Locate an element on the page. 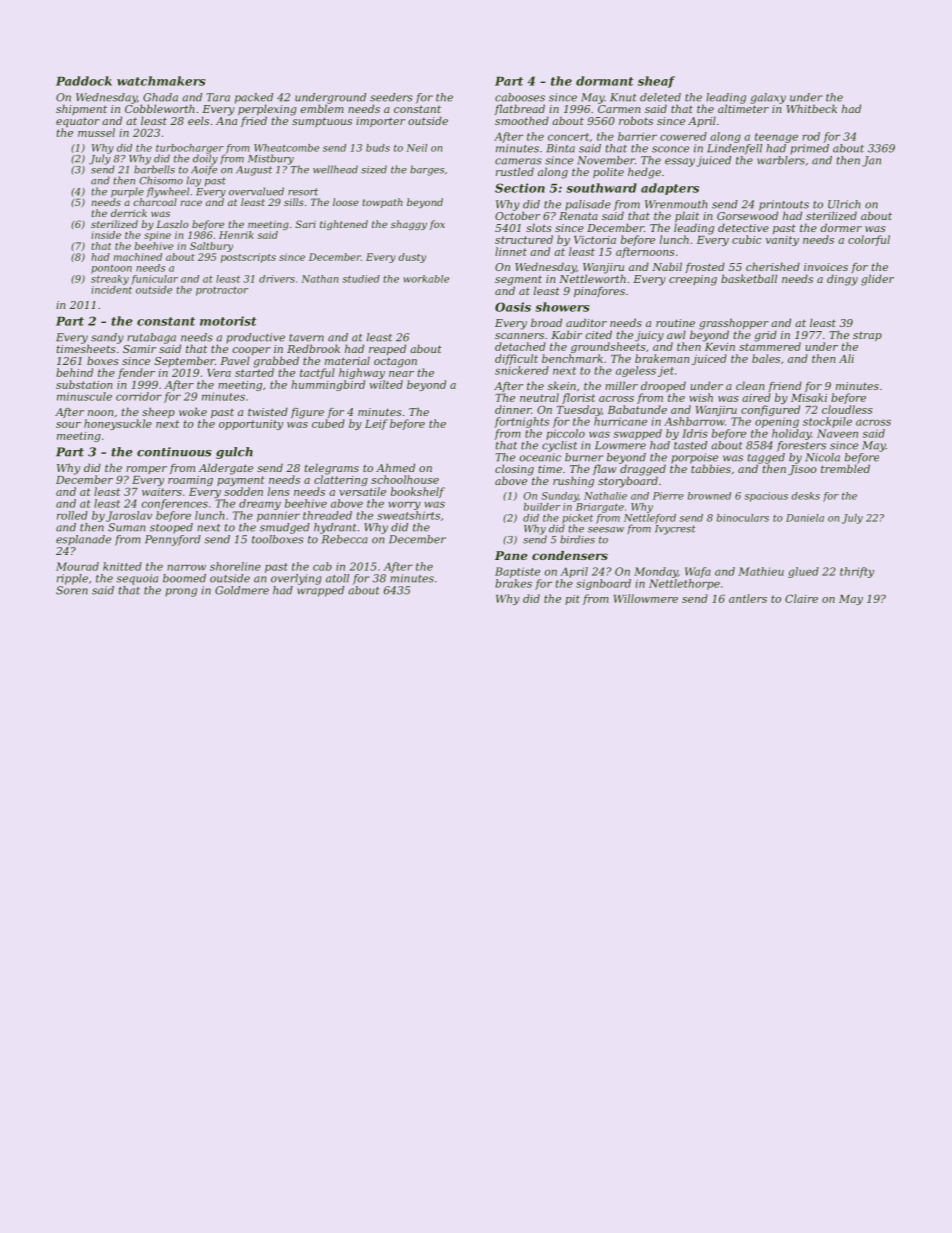 This document has height=1233, width=952. romper is located at coordinates (146, 470).
